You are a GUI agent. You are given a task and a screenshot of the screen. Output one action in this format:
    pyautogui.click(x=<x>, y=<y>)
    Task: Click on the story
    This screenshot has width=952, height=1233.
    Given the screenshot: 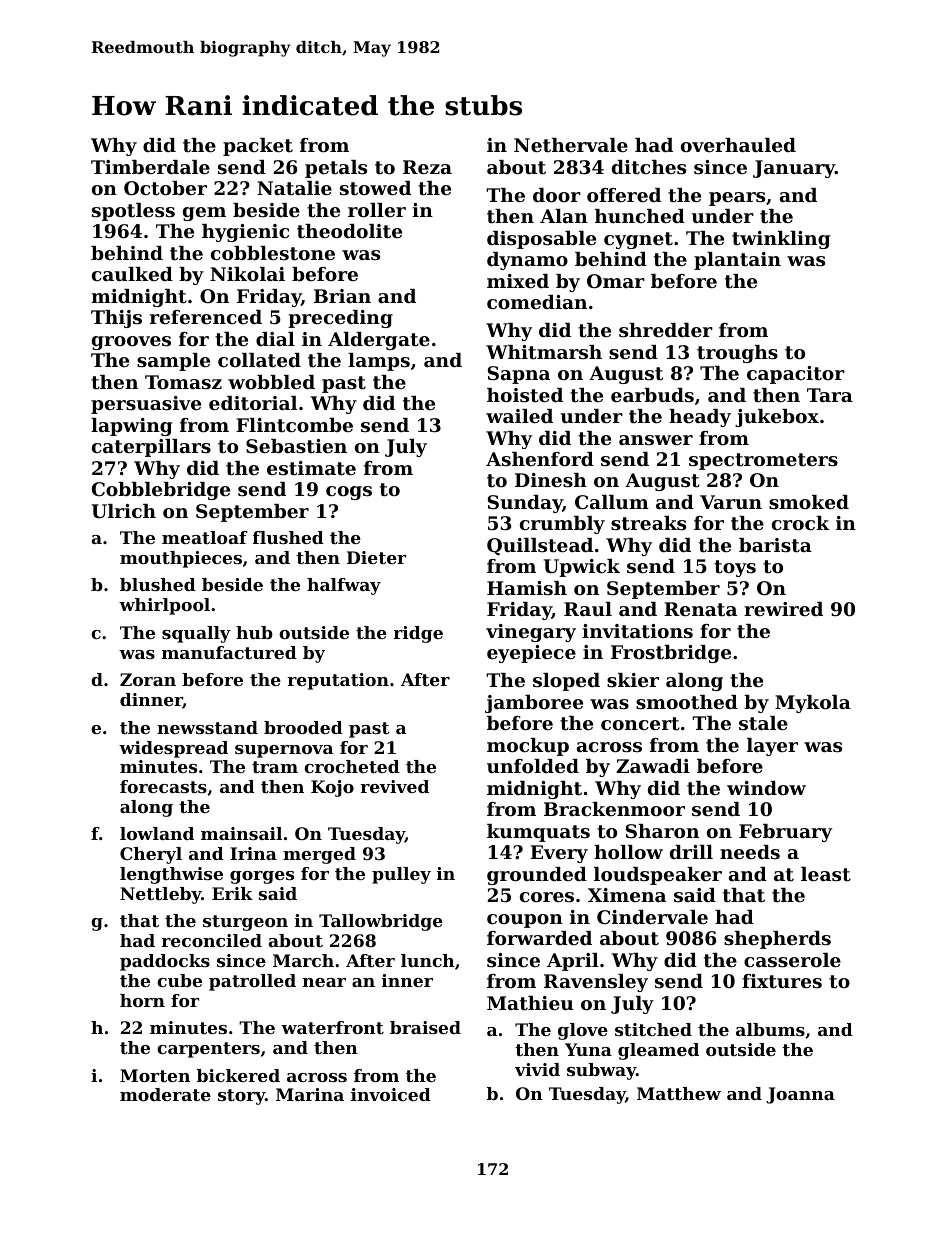 What is the action you would take?
    pyautogui.click(x=241, y=1097)
